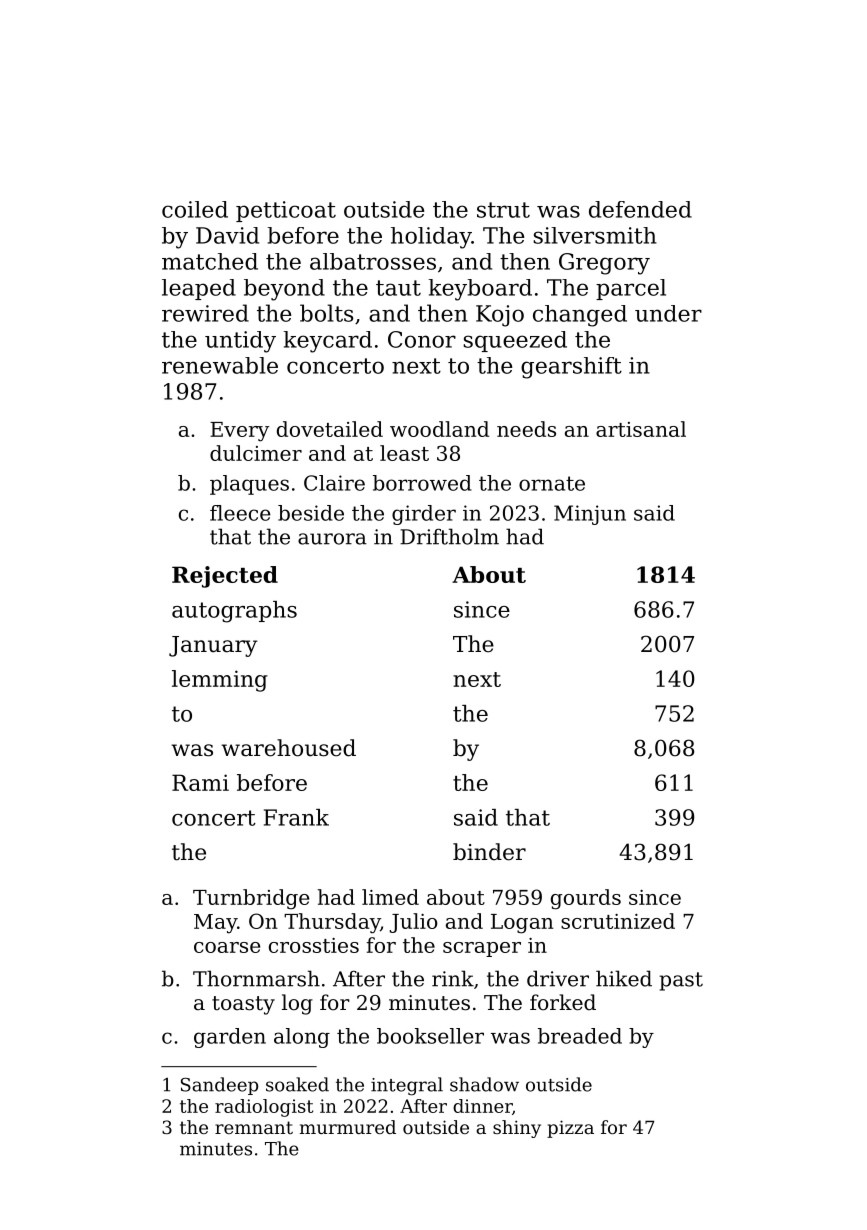  Describe the element at coordinates (480, 290) in the screenshot. I see `keyboard` at that location.
